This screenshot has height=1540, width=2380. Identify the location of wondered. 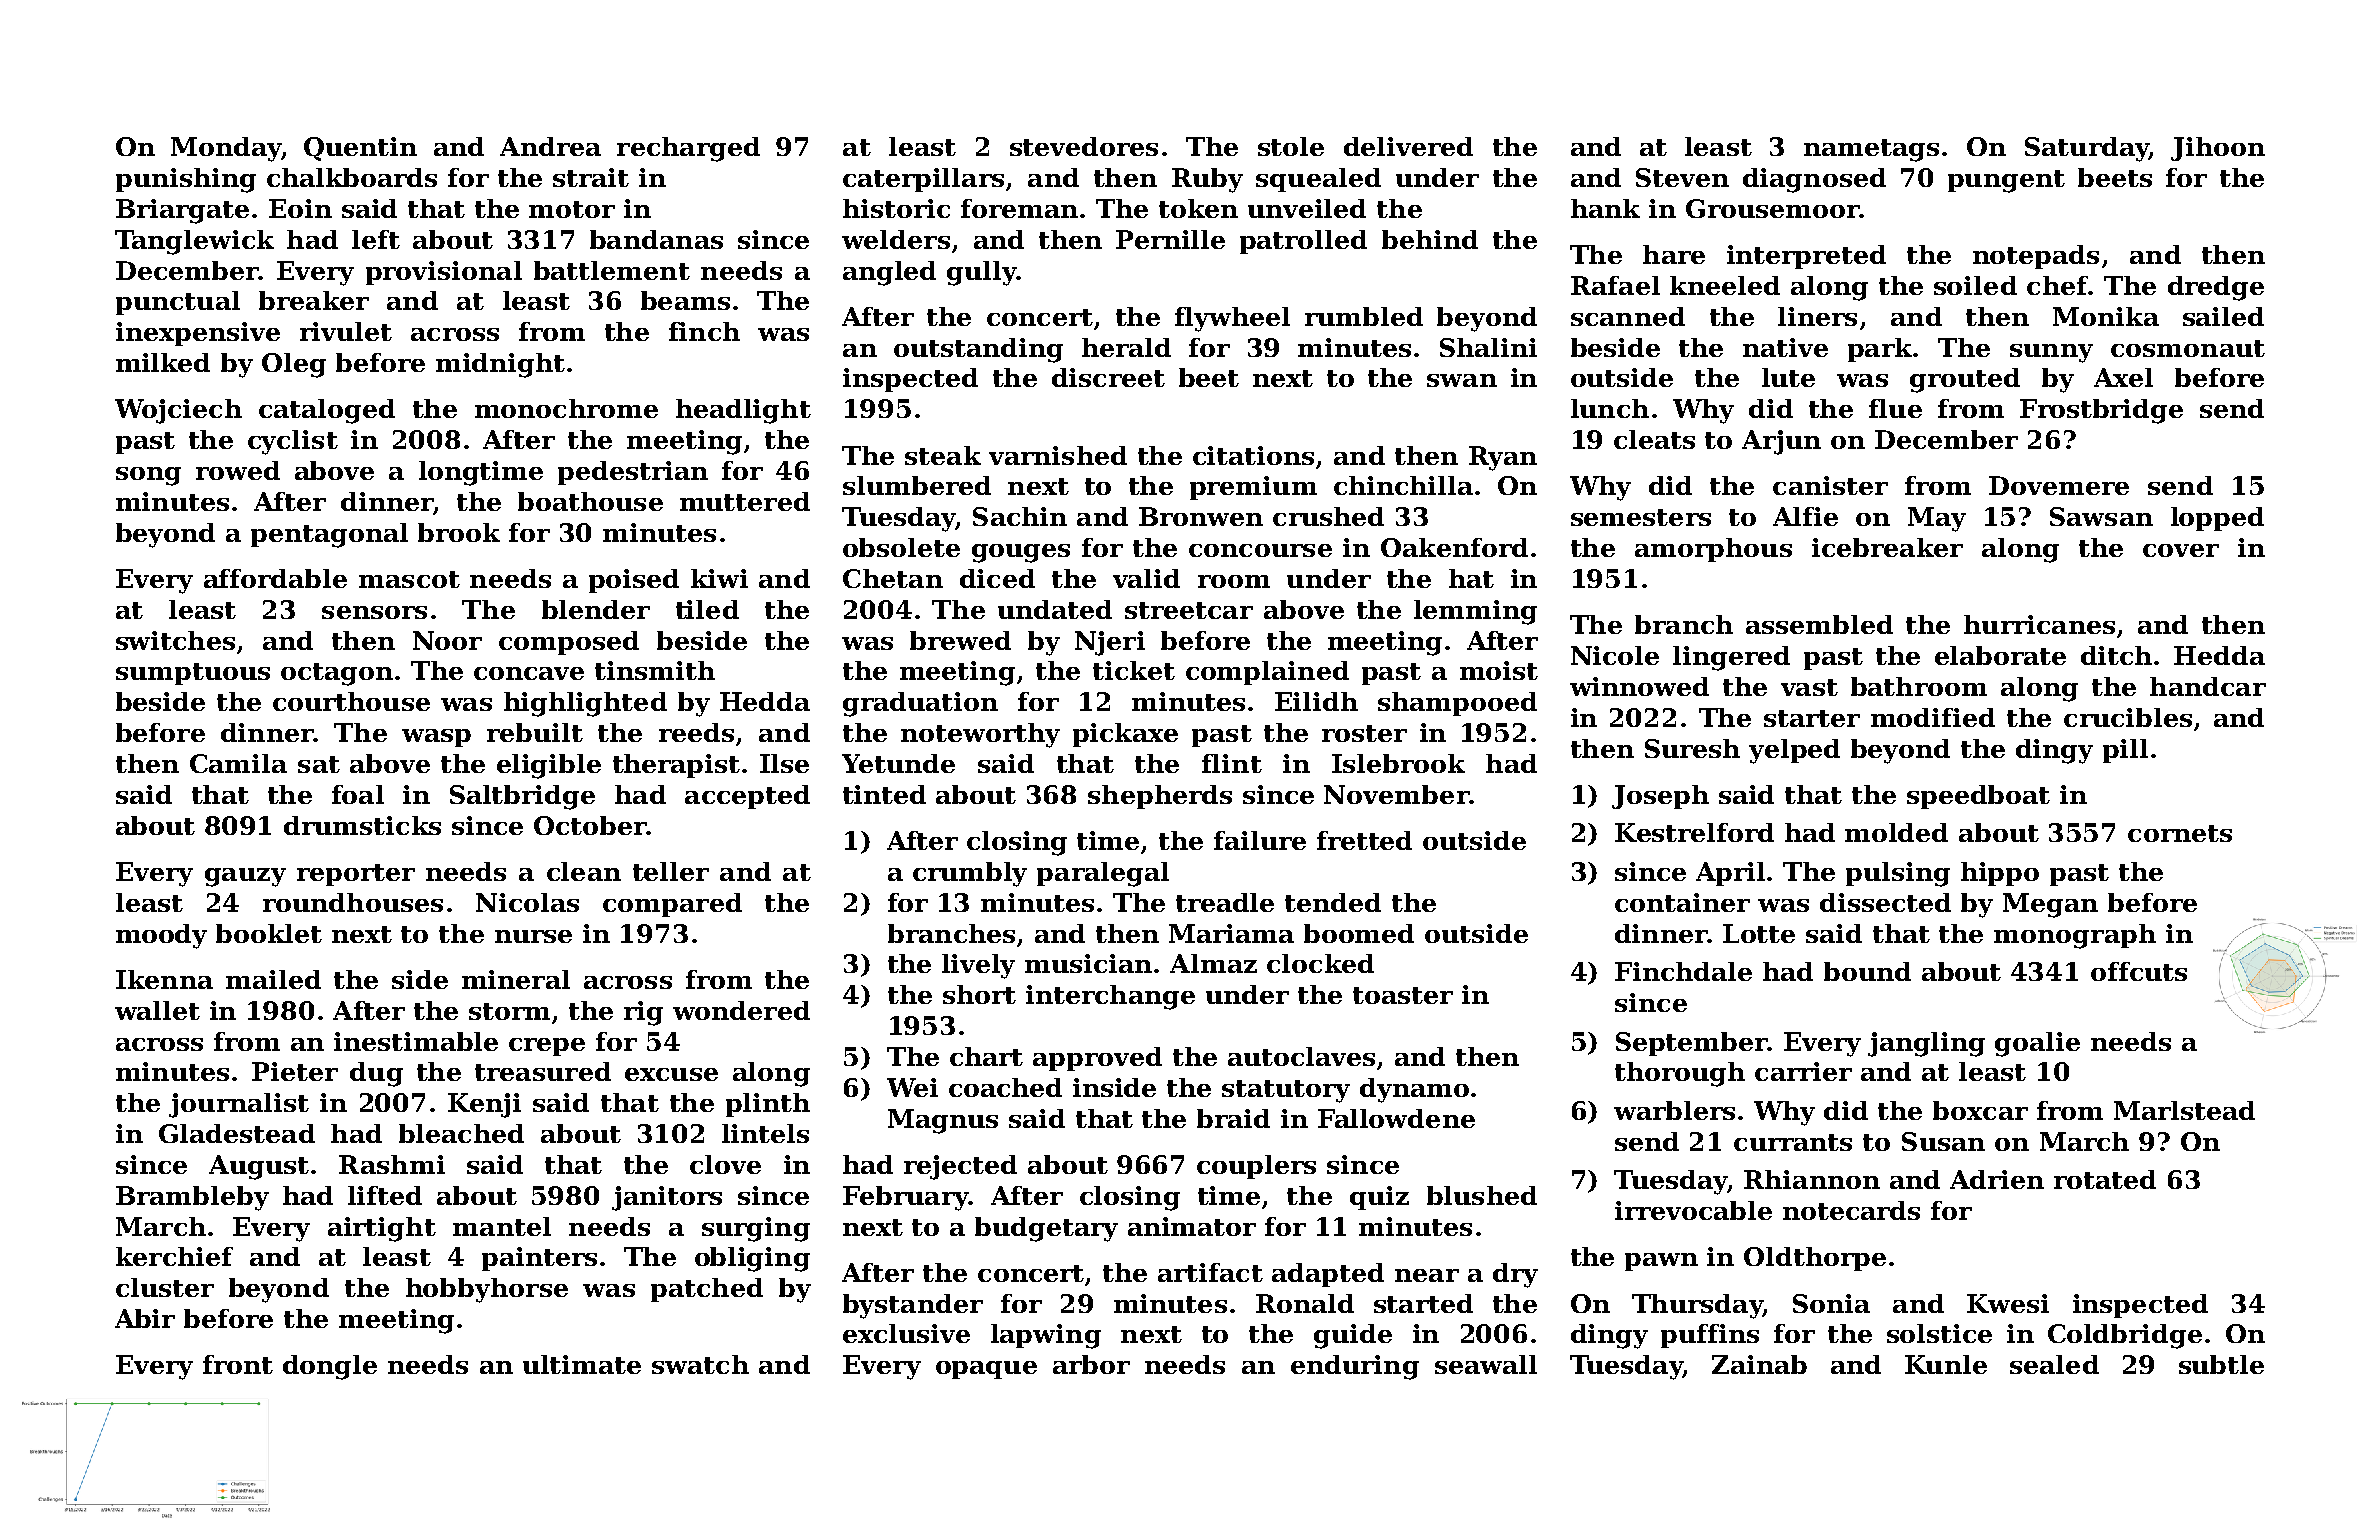
(741, 1010).
